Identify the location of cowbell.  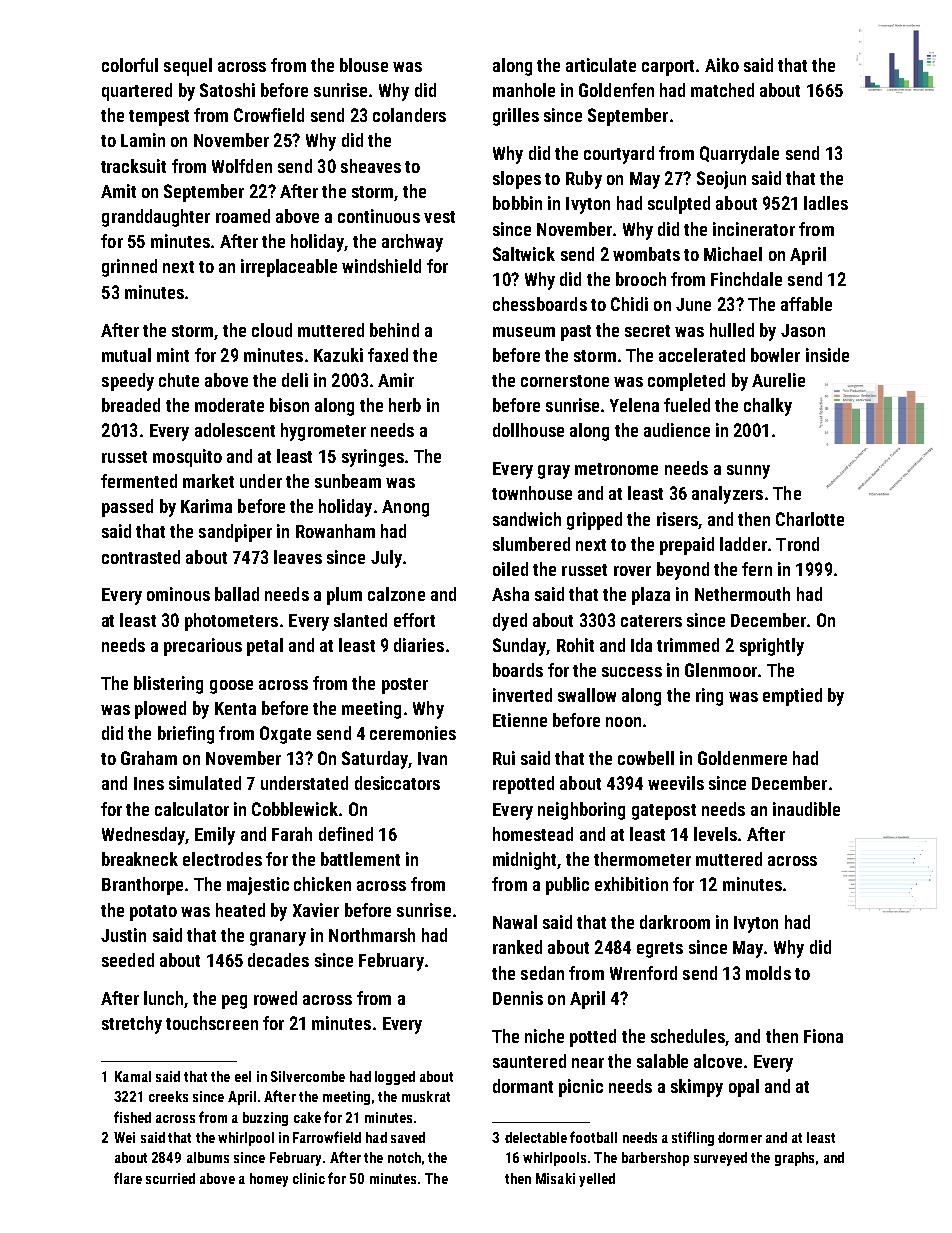
(646, 758).
